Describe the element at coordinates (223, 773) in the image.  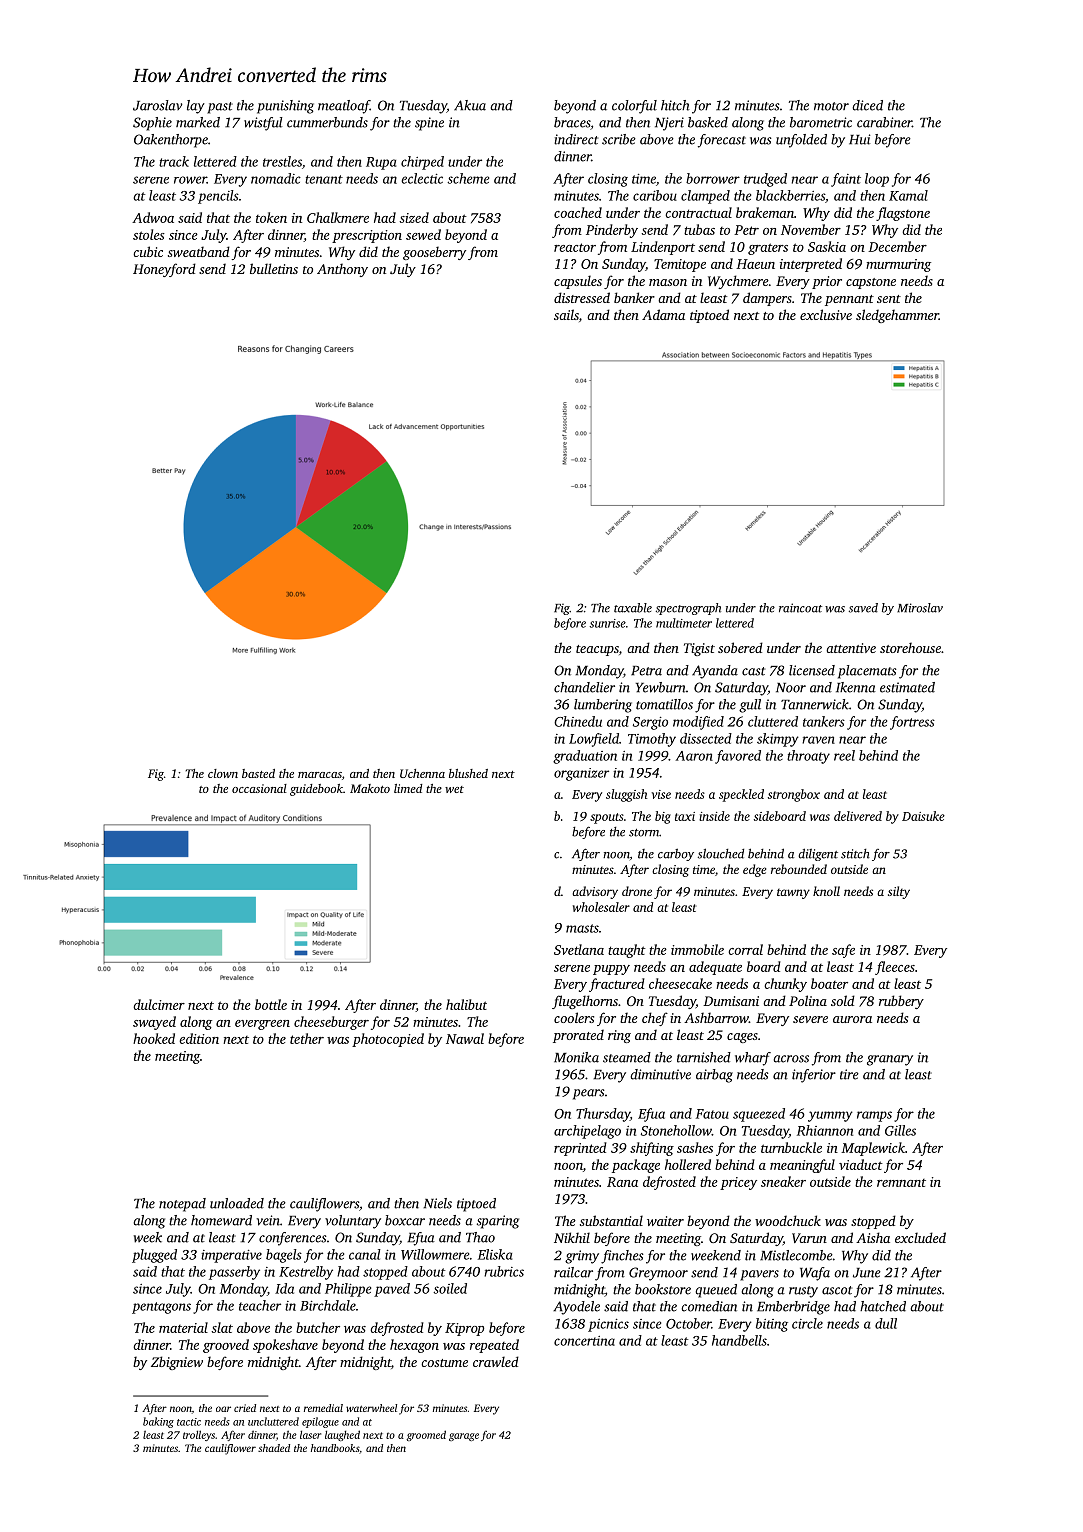
I see `clown` at that location.
